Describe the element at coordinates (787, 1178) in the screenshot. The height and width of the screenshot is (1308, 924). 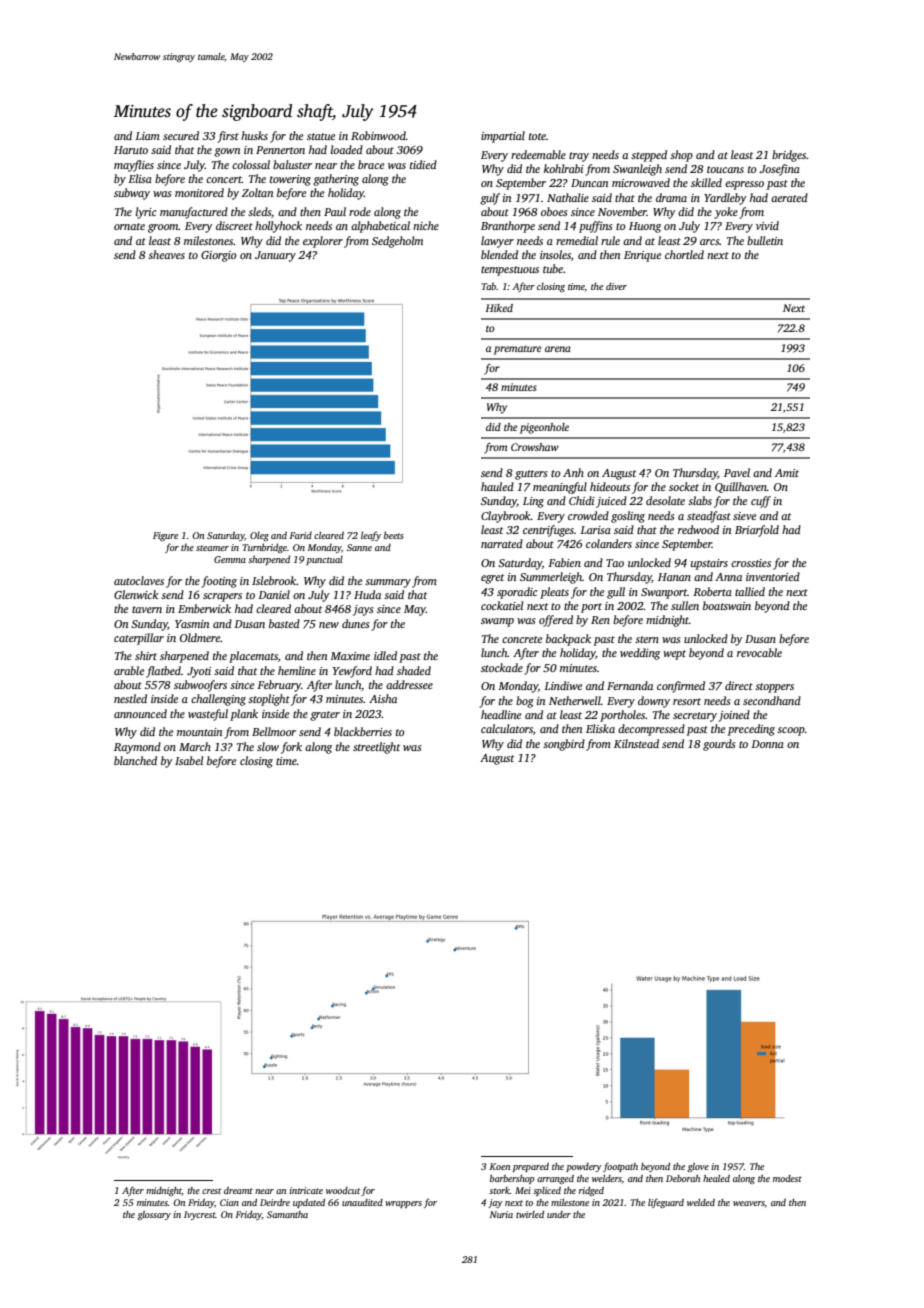
I see `modest` at that location.
